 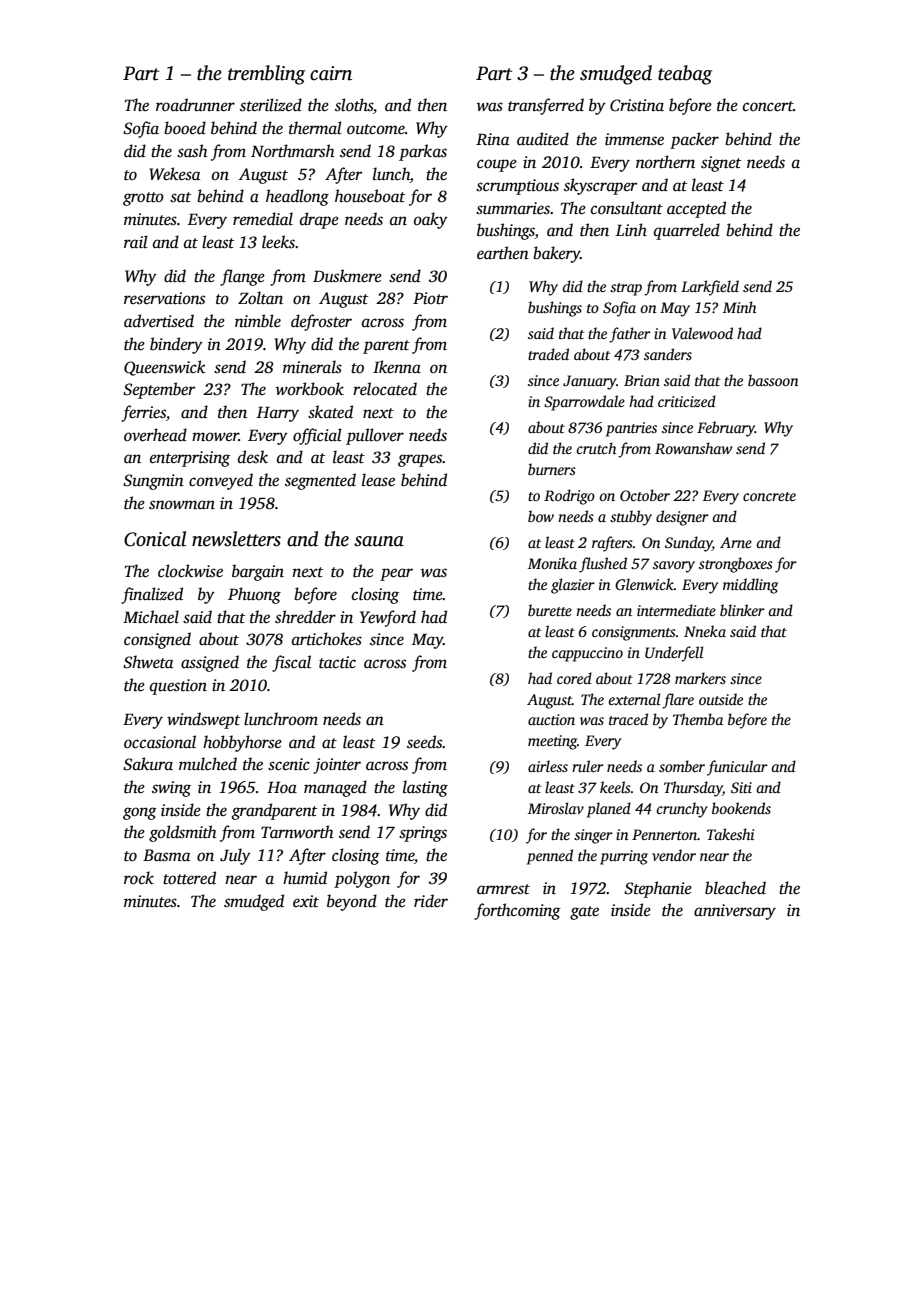 I want to click on booed, so click(x=185, y=128).
